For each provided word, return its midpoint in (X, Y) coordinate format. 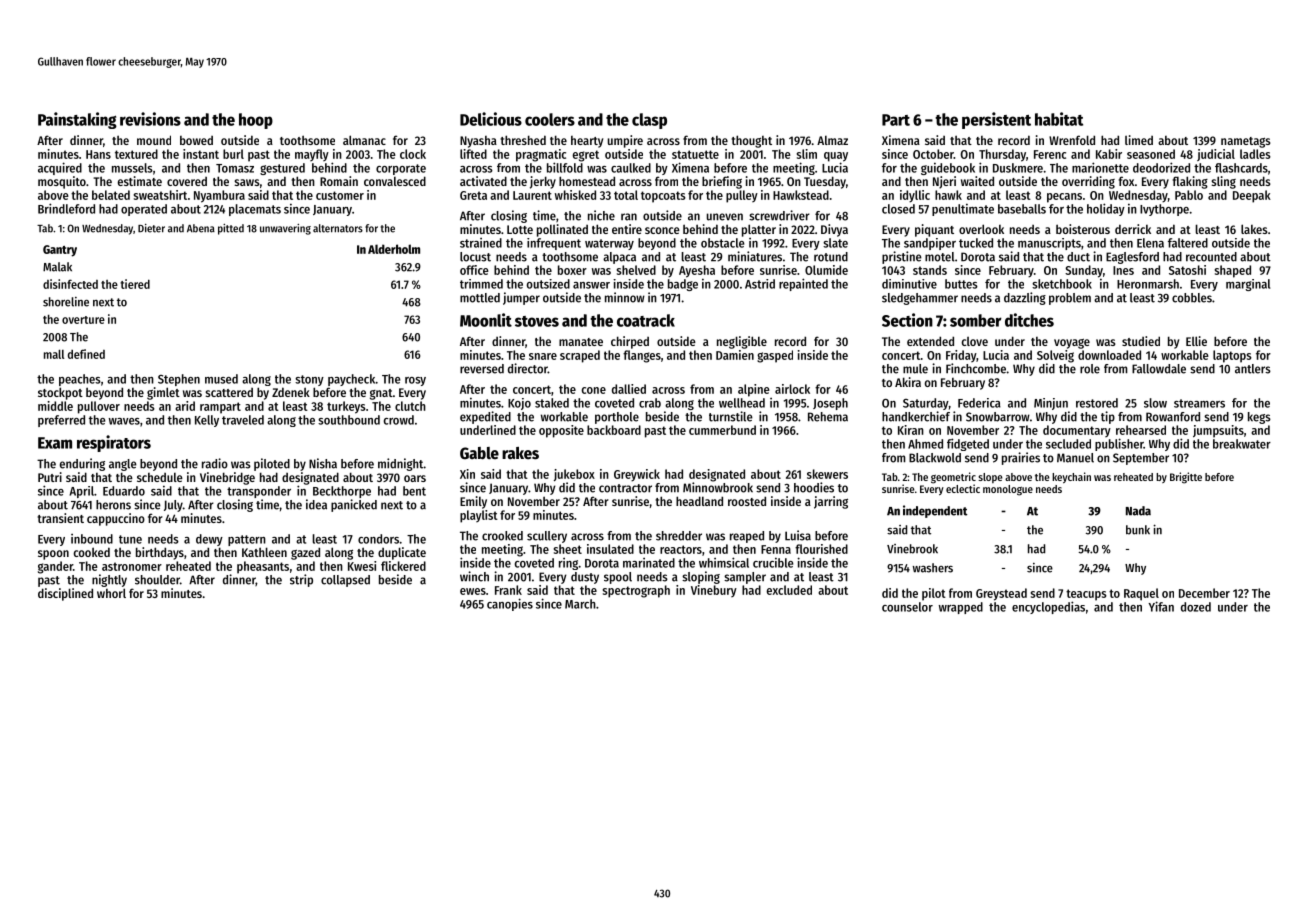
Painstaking (77, 120)
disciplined (65, 594)
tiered (135, 284)
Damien (735, 355)
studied (1141, 341)
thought (751, 141)
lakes (1254, 229)
